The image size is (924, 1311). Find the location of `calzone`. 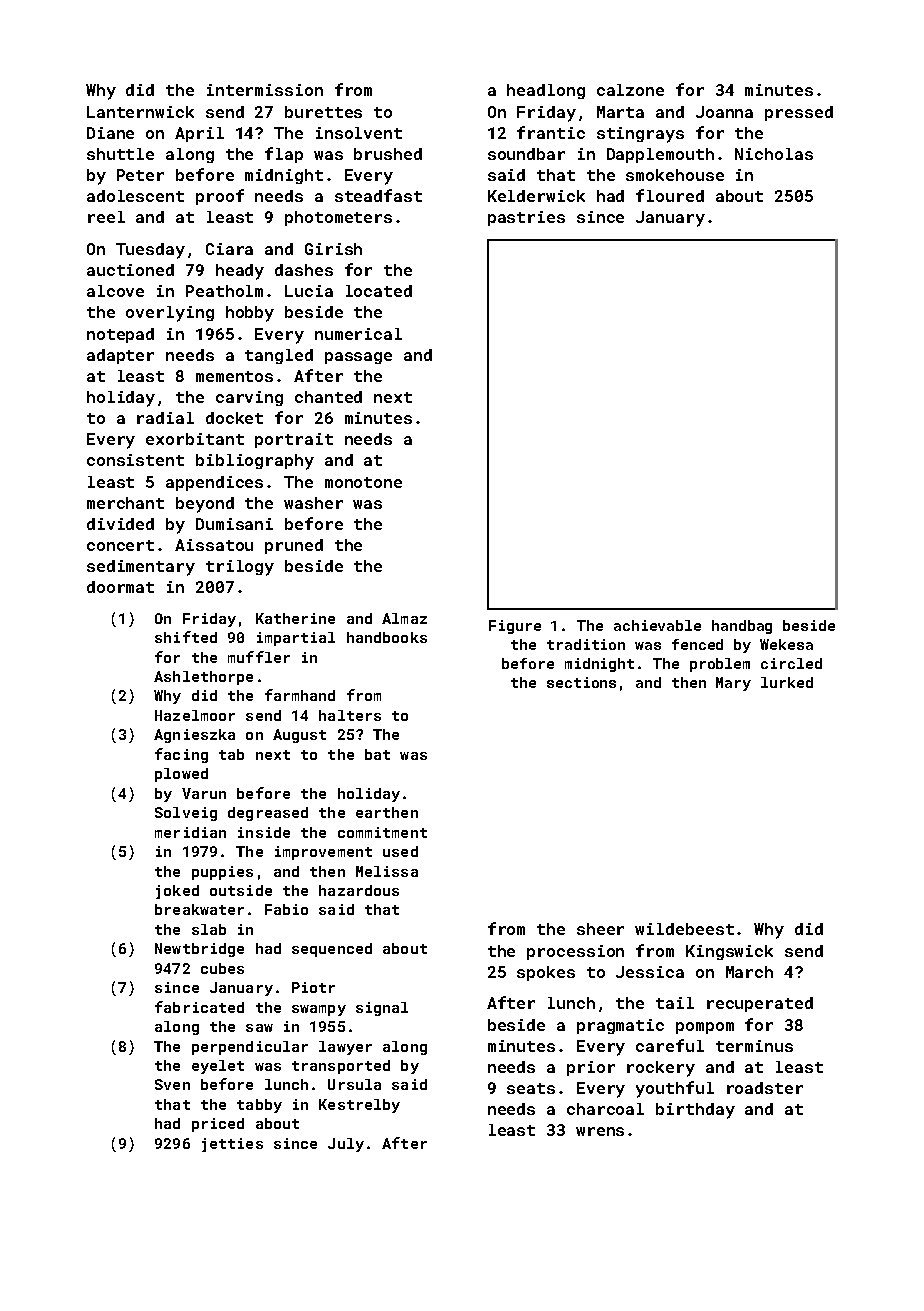

calzone is located at coordinates (630, 90).
